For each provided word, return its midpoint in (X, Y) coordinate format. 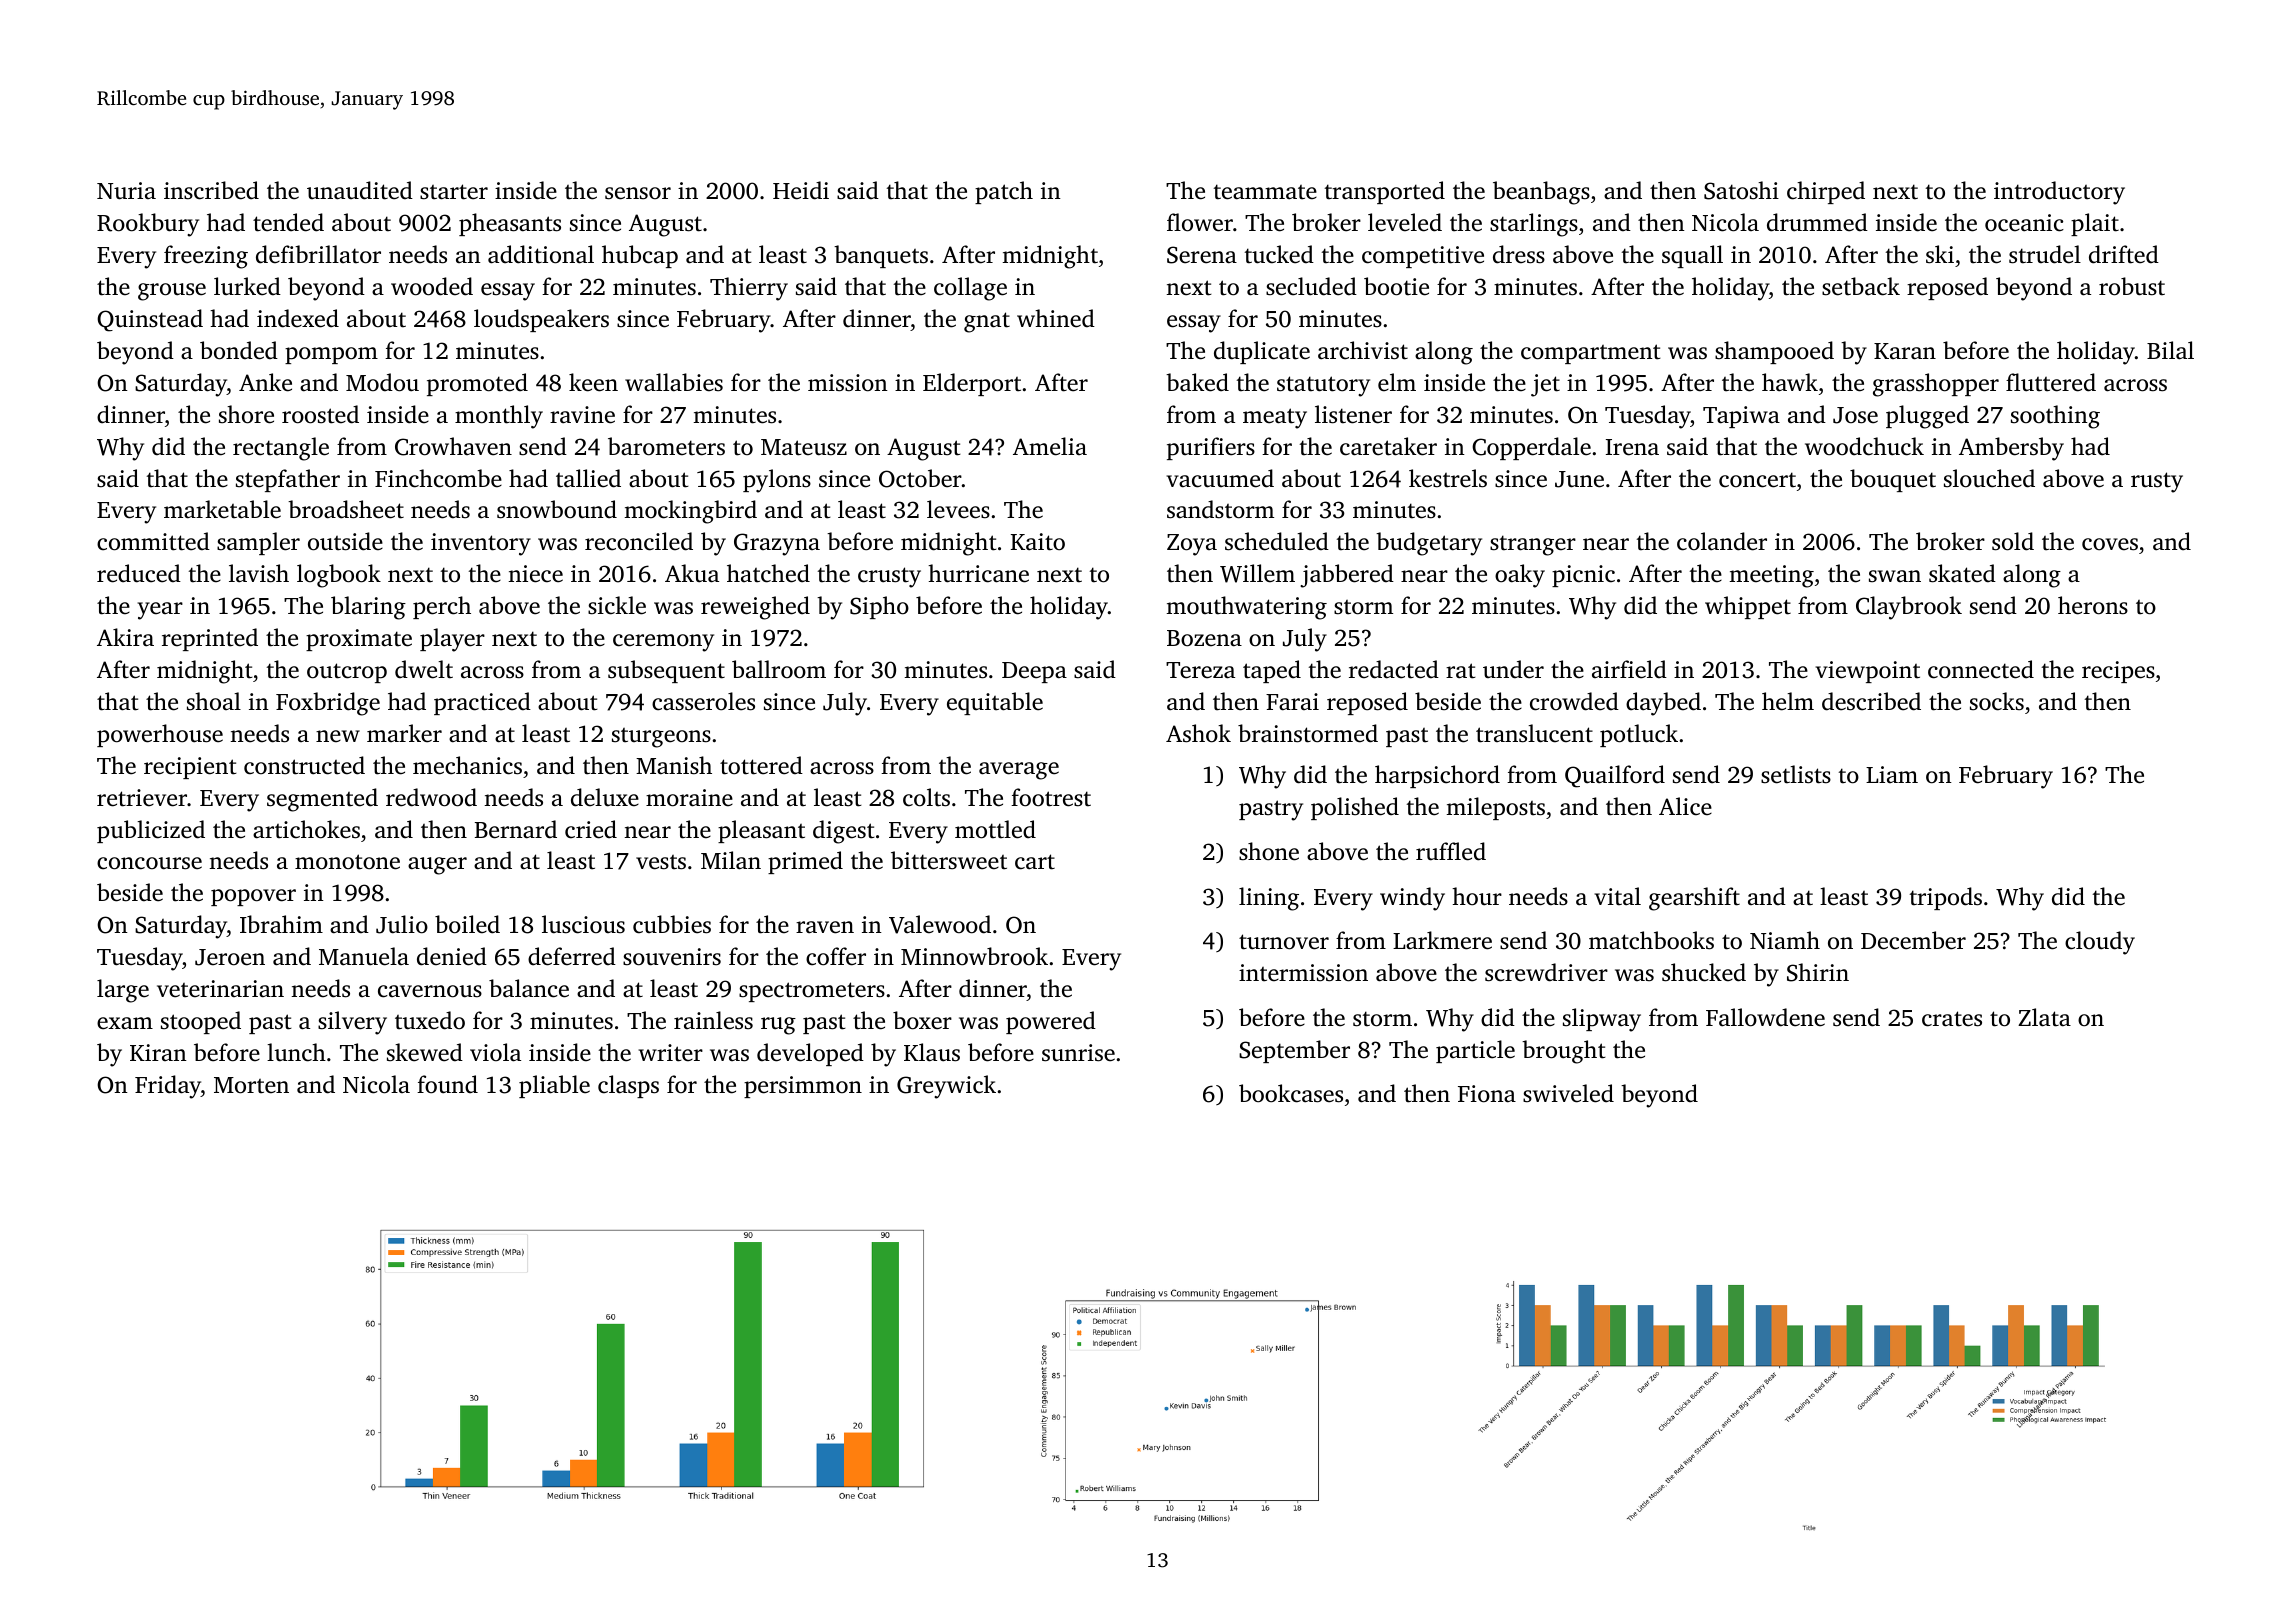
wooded (432, 286)
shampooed (1774, 352)
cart (1035, 862)
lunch (296, 1052)
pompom (331, 355)
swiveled (1568, 1093)
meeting (1771, 576)
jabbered (1347, 576)
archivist (1363, 350)
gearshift (1694, 899)
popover (253, 897)
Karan (1905, 351)
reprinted (210, 639)
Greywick (946, 1087)
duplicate (1262, 352)
